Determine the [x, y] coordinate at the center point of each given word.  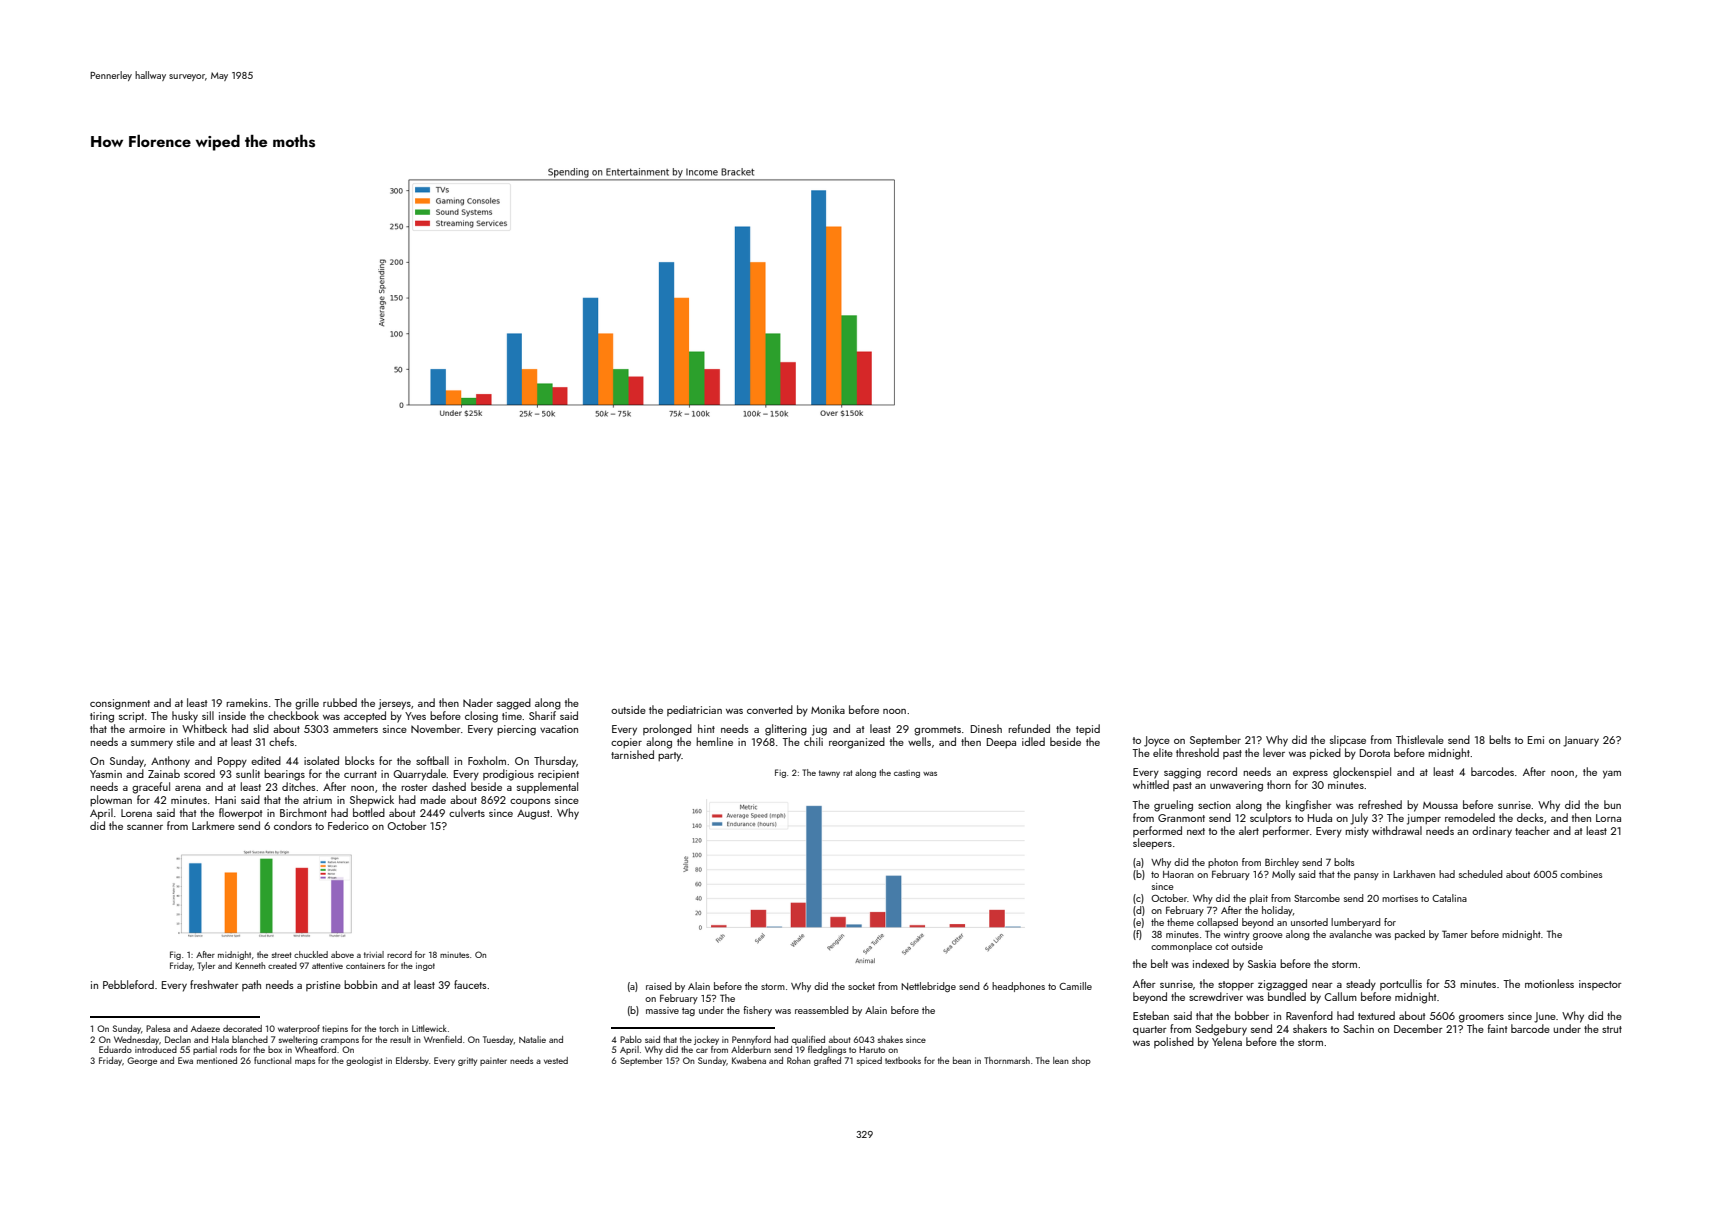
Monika [828, 709]
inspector [1600, 985]
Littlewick [429, 1028]
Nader [478, 702]
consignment [120, 704]
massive [662, 1010]
